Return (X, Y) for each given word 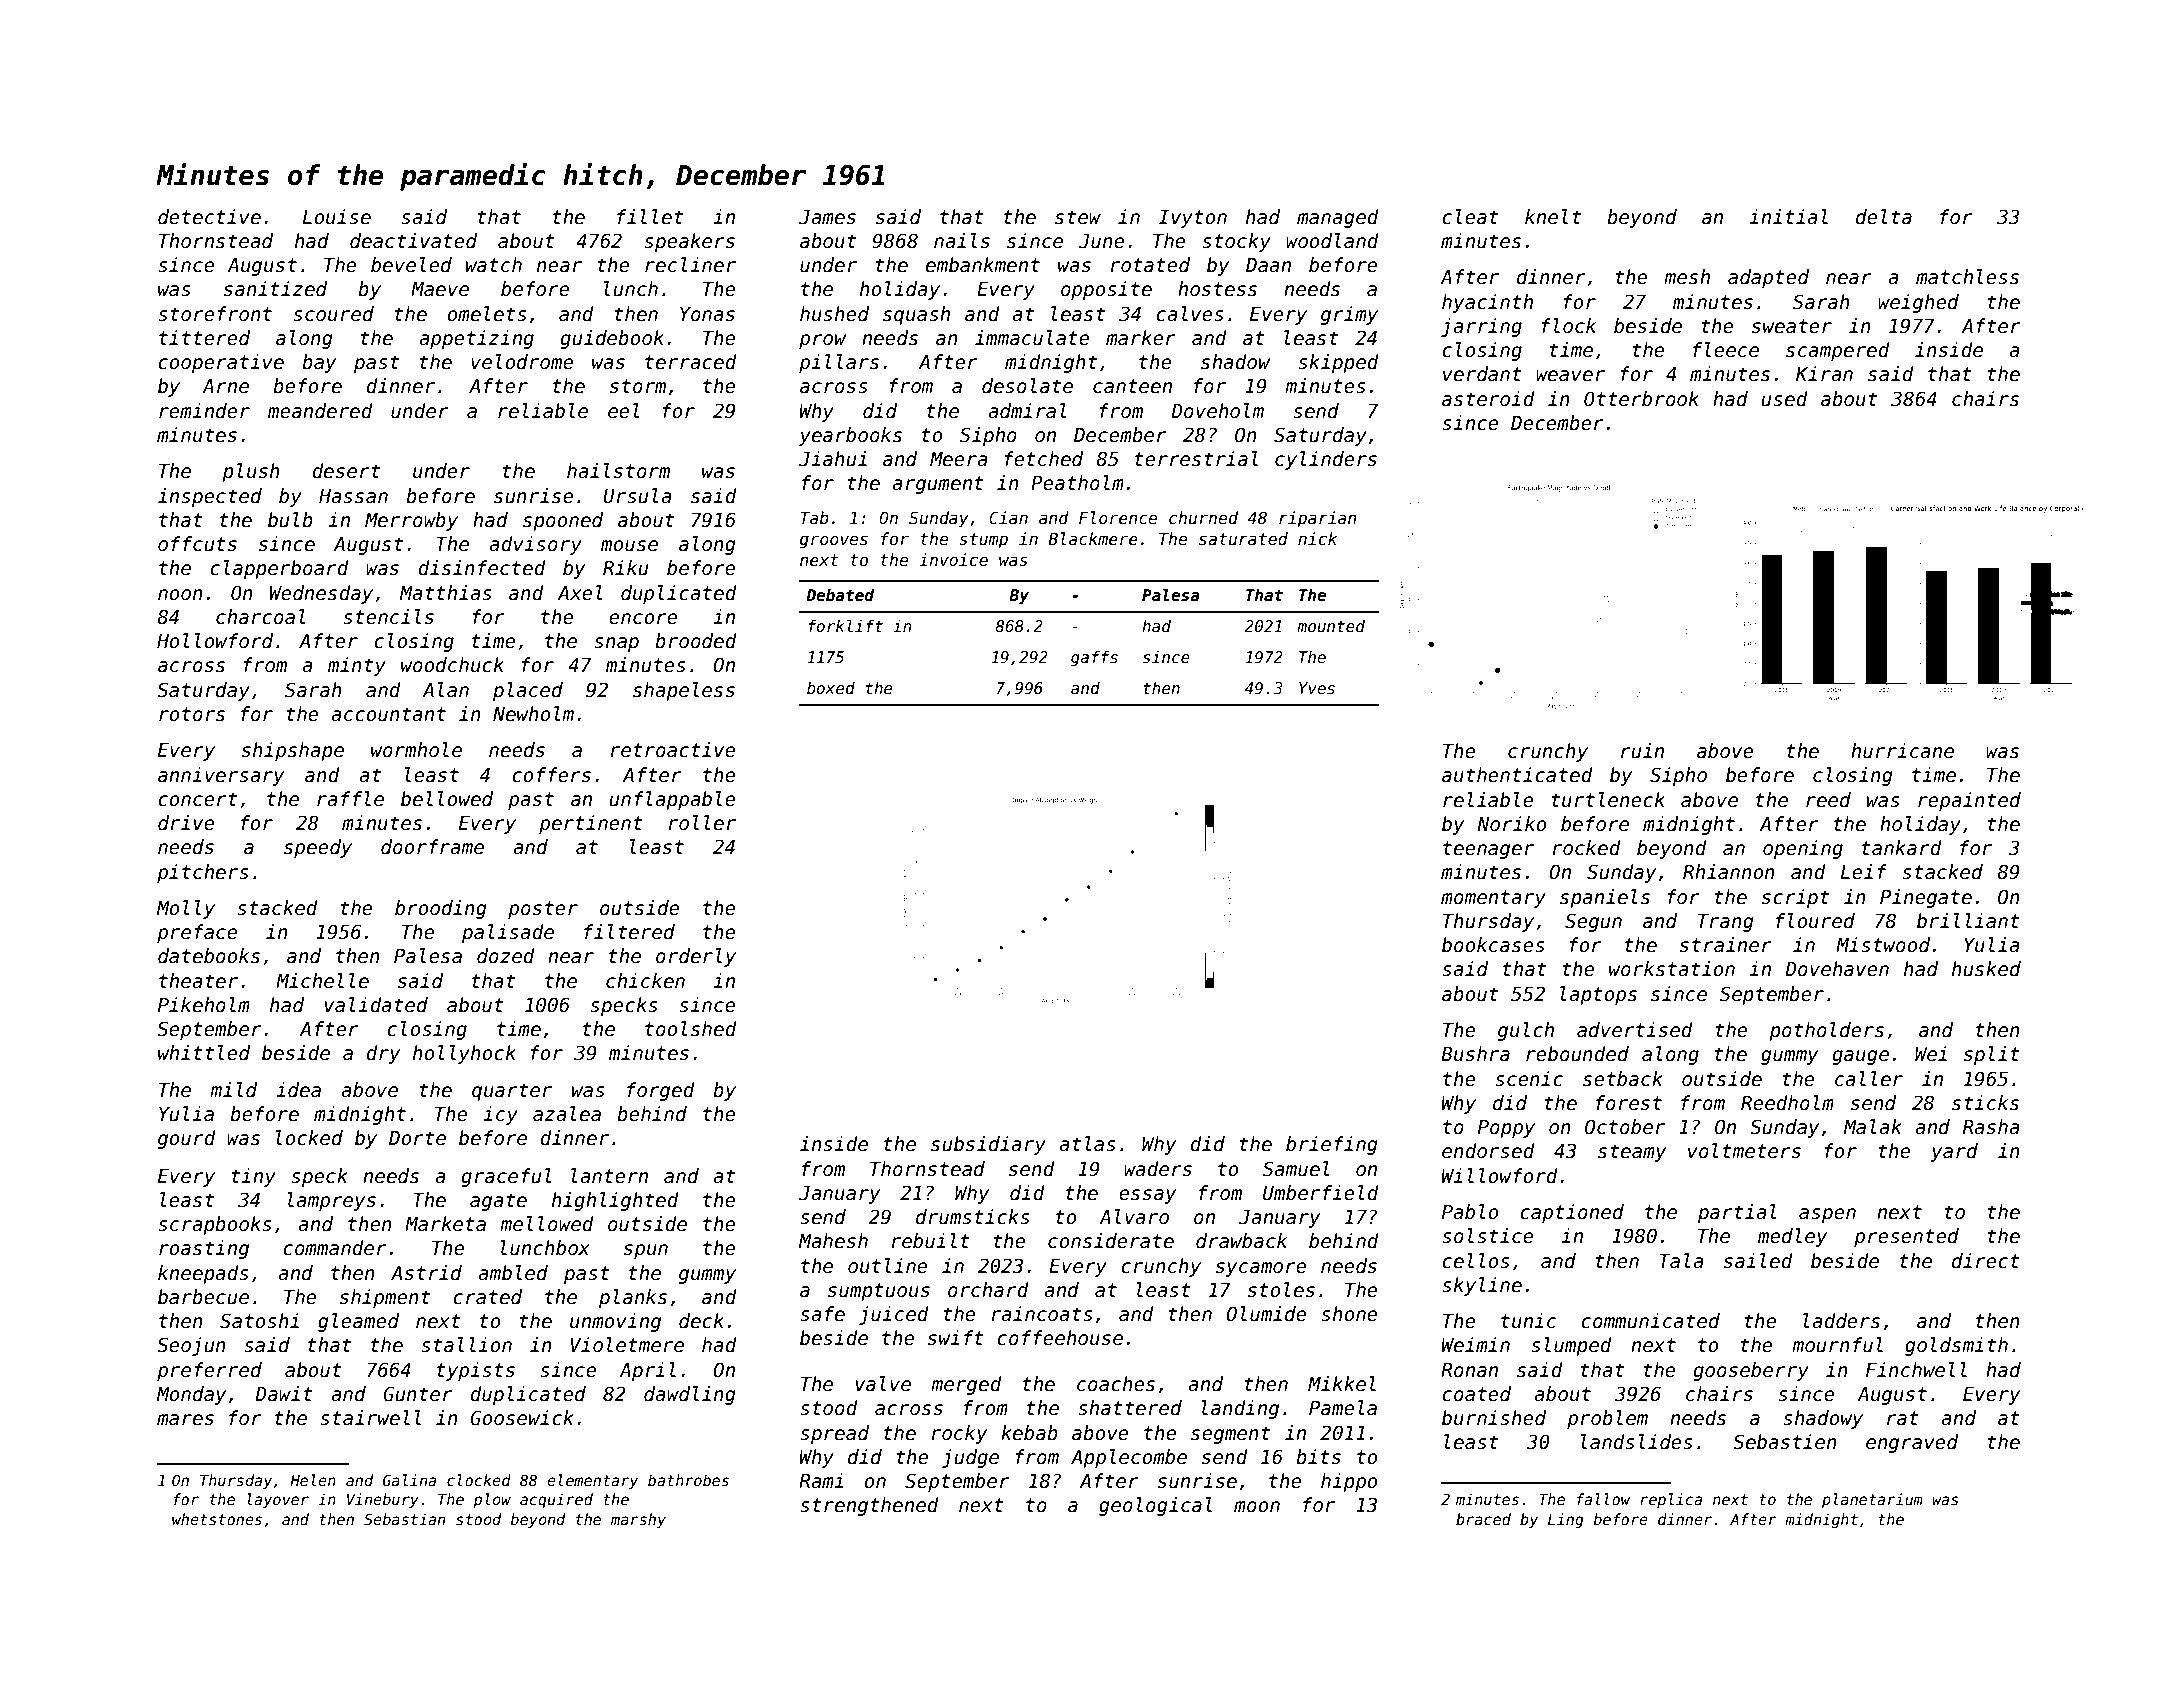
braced (1483, 1519)
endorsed (1488, 1151)
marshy (638, 1520)
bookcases (1493, 945)
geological (1155, 1506)
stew (1078, 217)
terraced (691, 362)
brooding (441, 909)
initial (1788, 217)
